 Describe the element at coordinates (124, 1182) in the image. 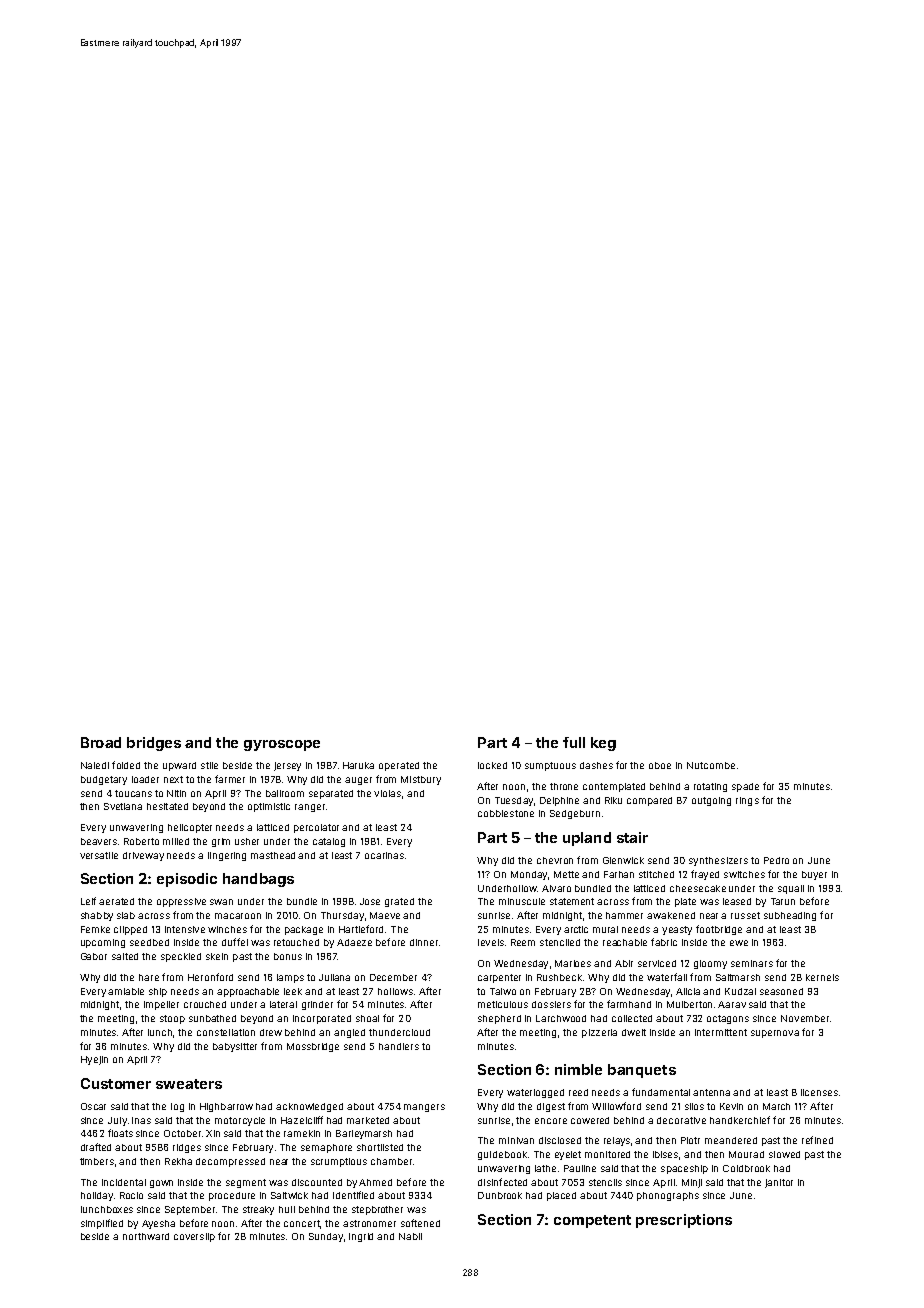

I see `incidental` at that location.
